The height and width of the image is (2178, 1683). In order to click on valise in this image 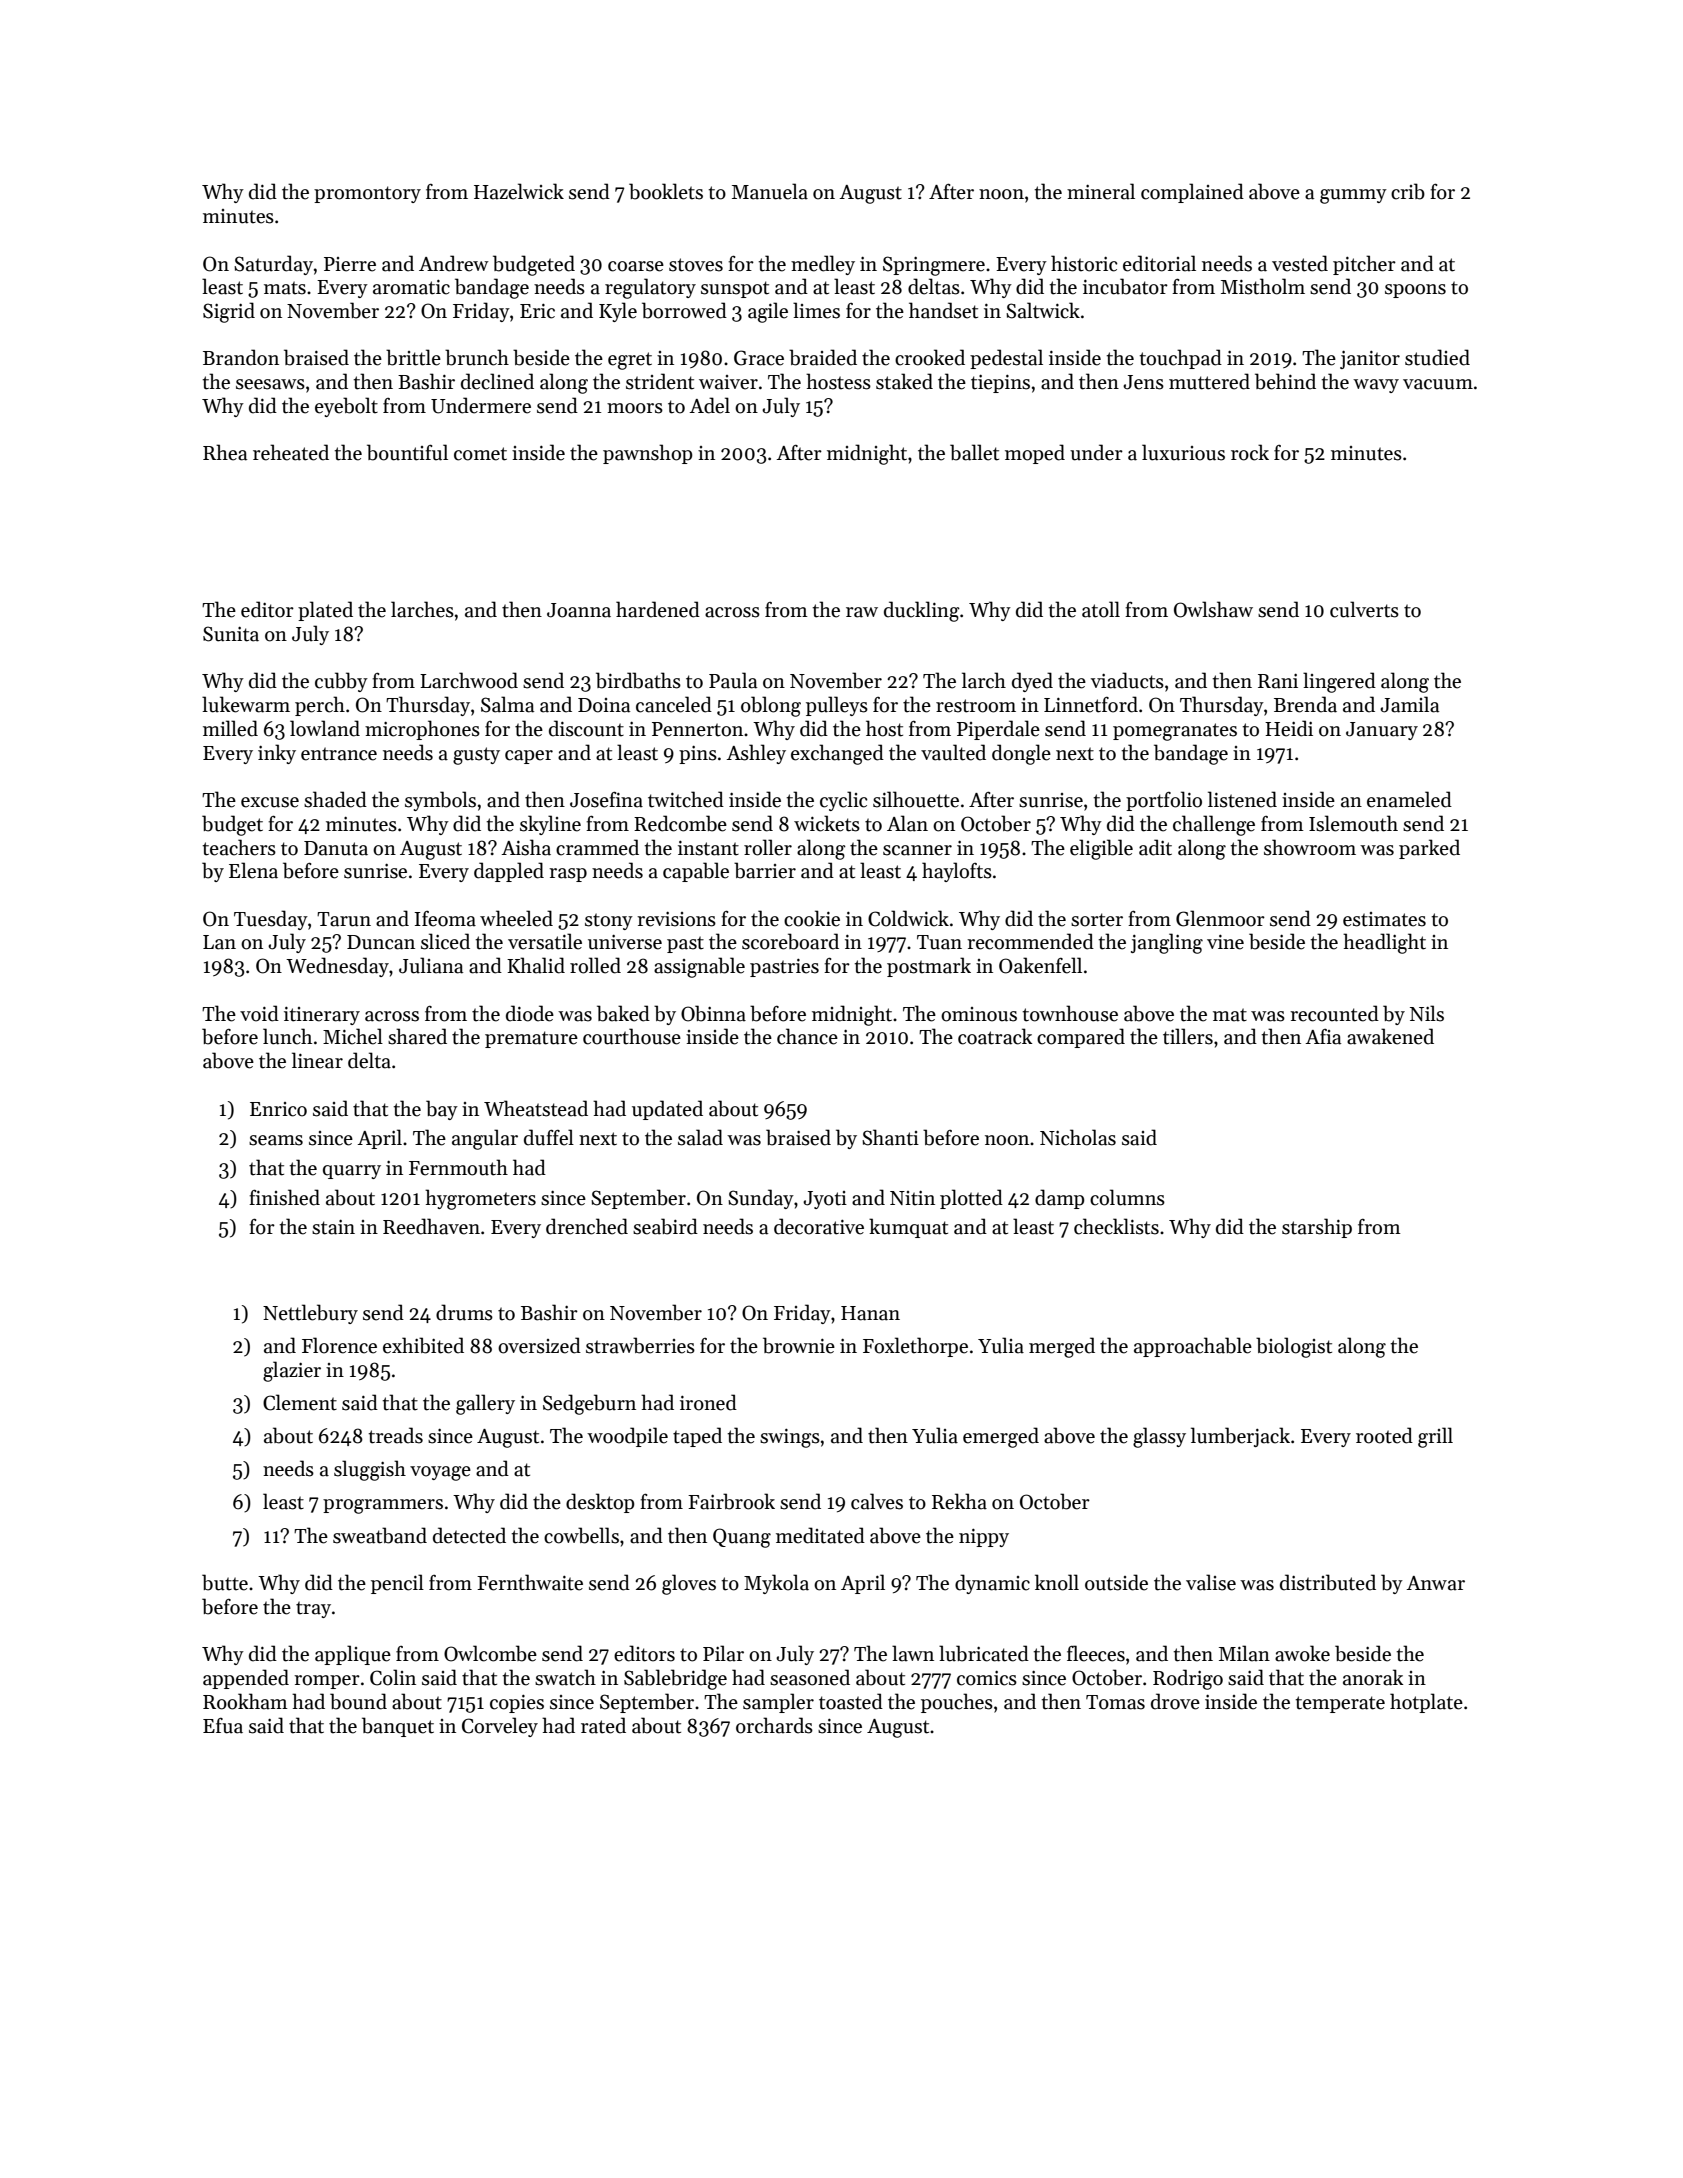, I will do `click(1211, 1582)`.
